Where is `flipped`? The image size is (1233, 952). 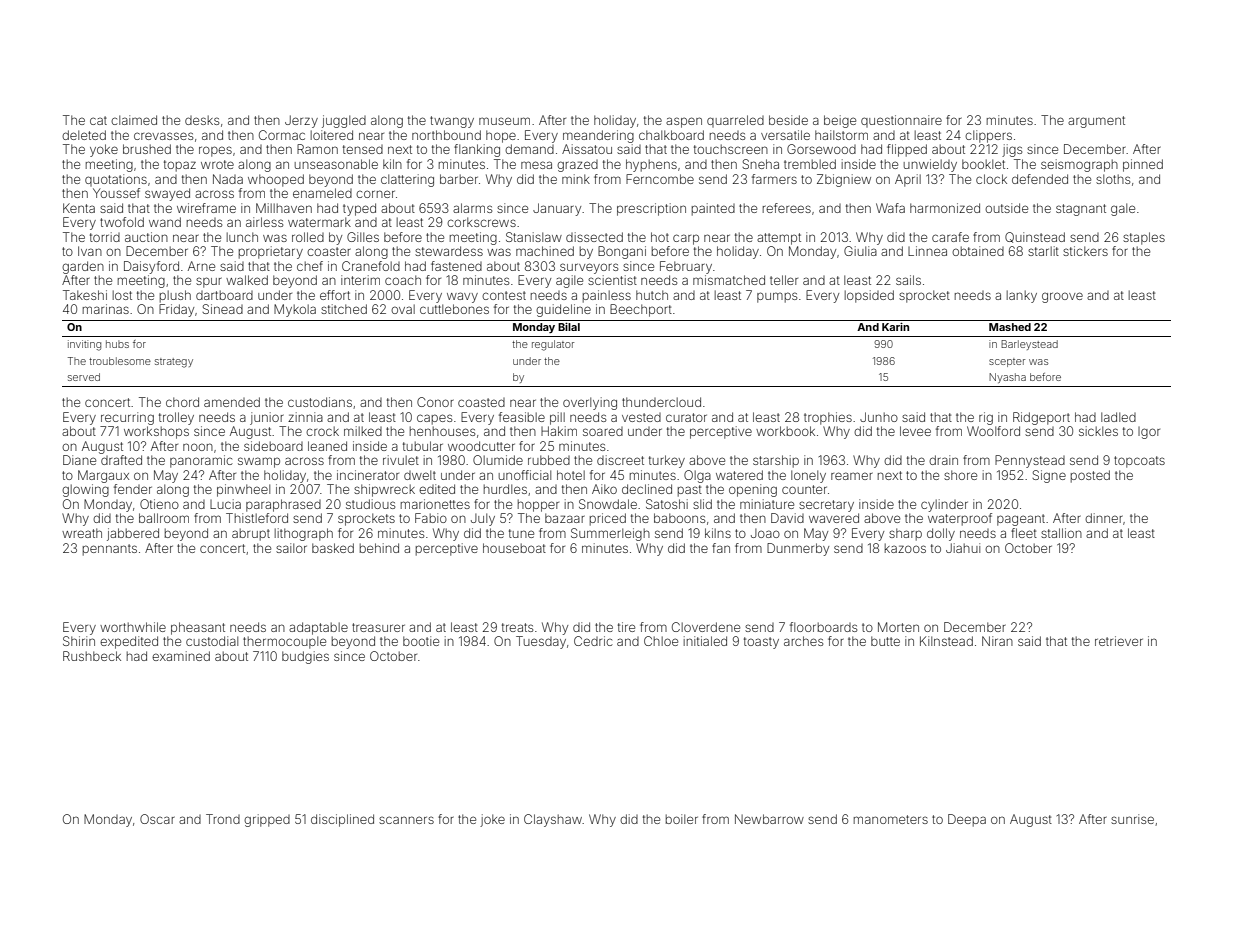 flipped is located at coordinates (907, 150).
